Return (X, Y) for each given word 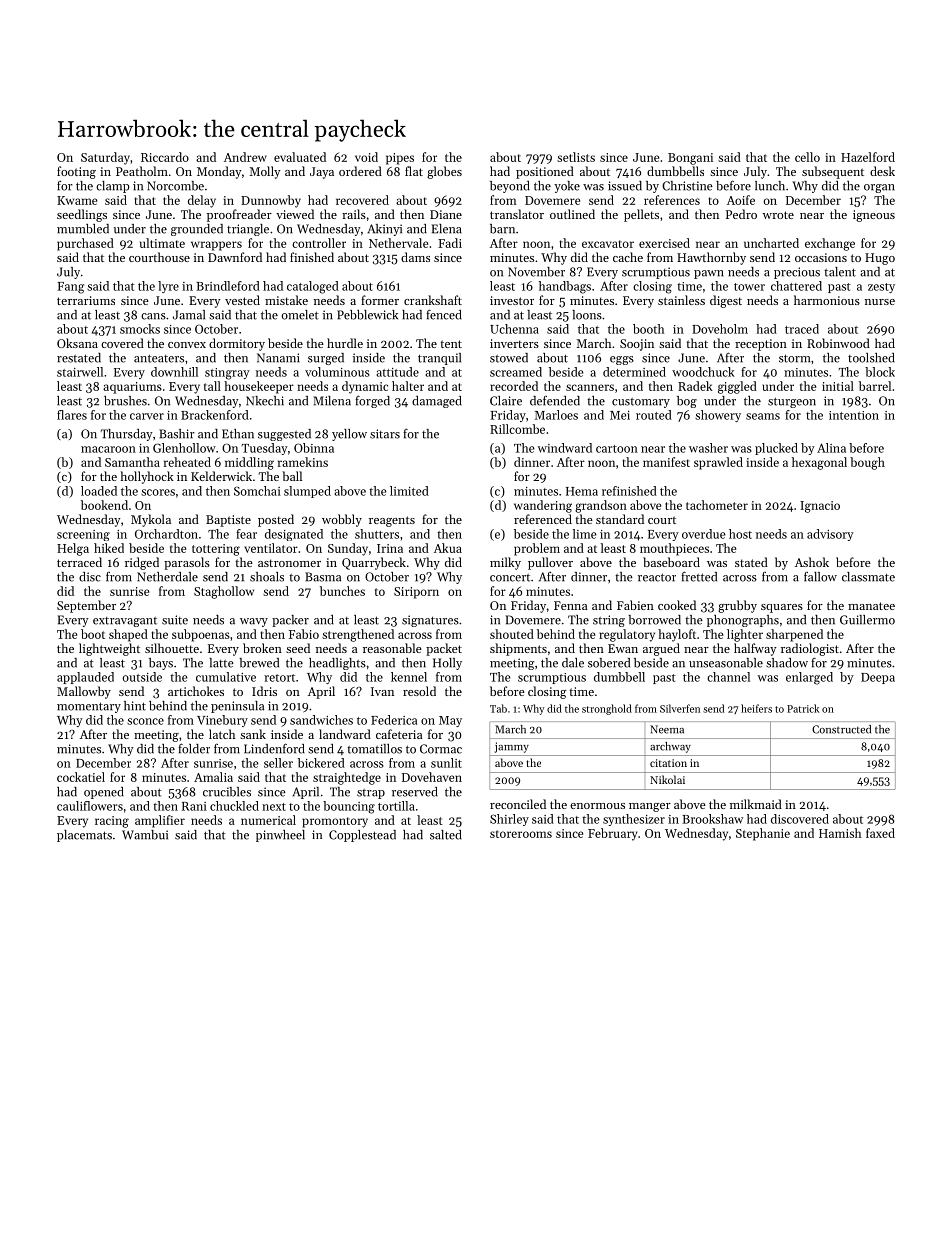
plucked (776, 449)
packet (444, 649)
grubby (737, 606)
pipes (400, 159)
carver (147, 416)
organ (879, 188)
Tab (498, 708)
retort (279, 678)
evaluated (300, 157)
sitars (385, 434)
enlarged (809, 678)
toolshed (871, 358)
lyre (168, 287)
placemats (84, 836)
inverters (514, 343)
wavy (254, 622)
